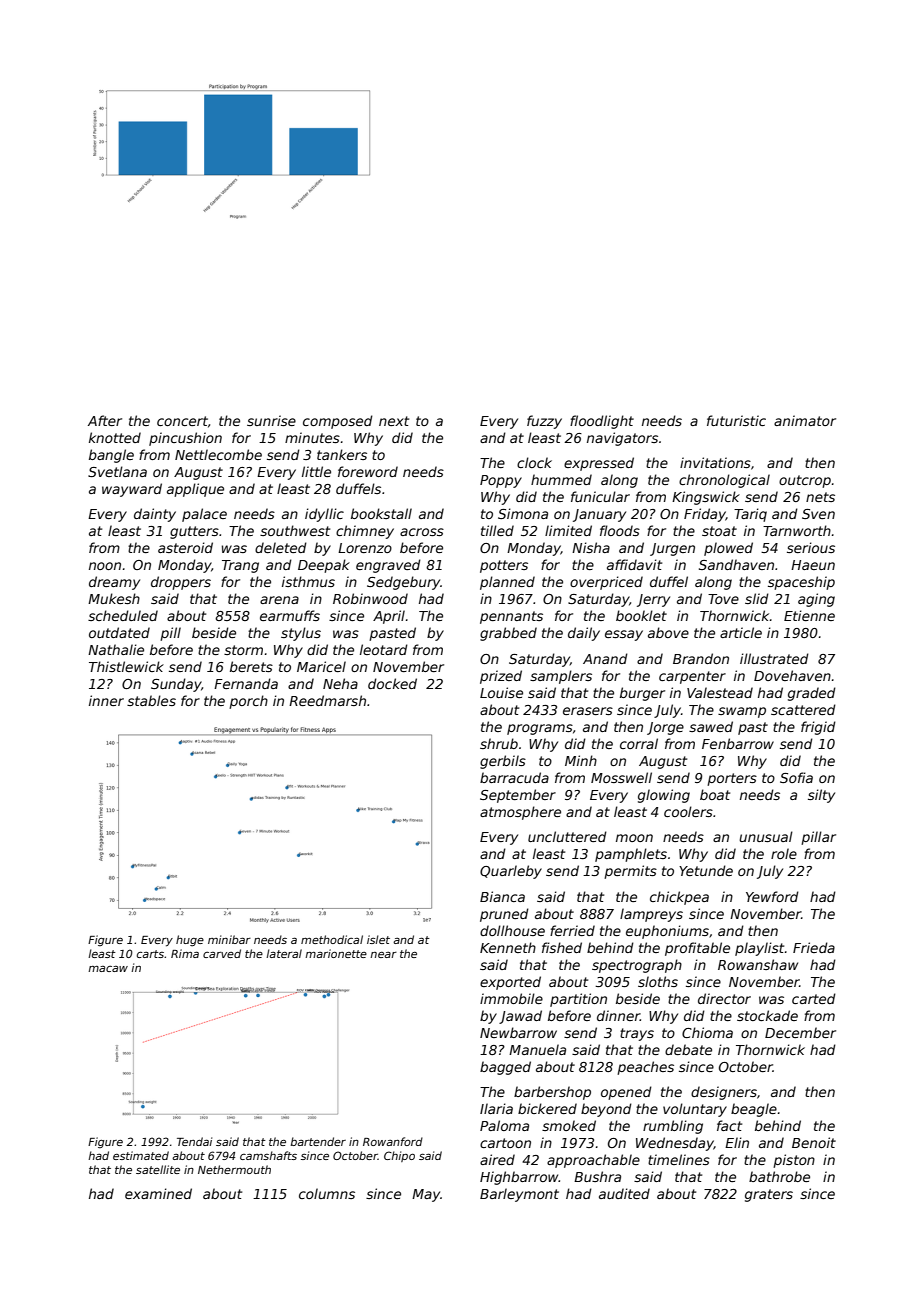 This page has width=924, height=1308. What do you see at coordinates (182, 421) in the page?
I see `concert` at bounding box center [182, 421].
